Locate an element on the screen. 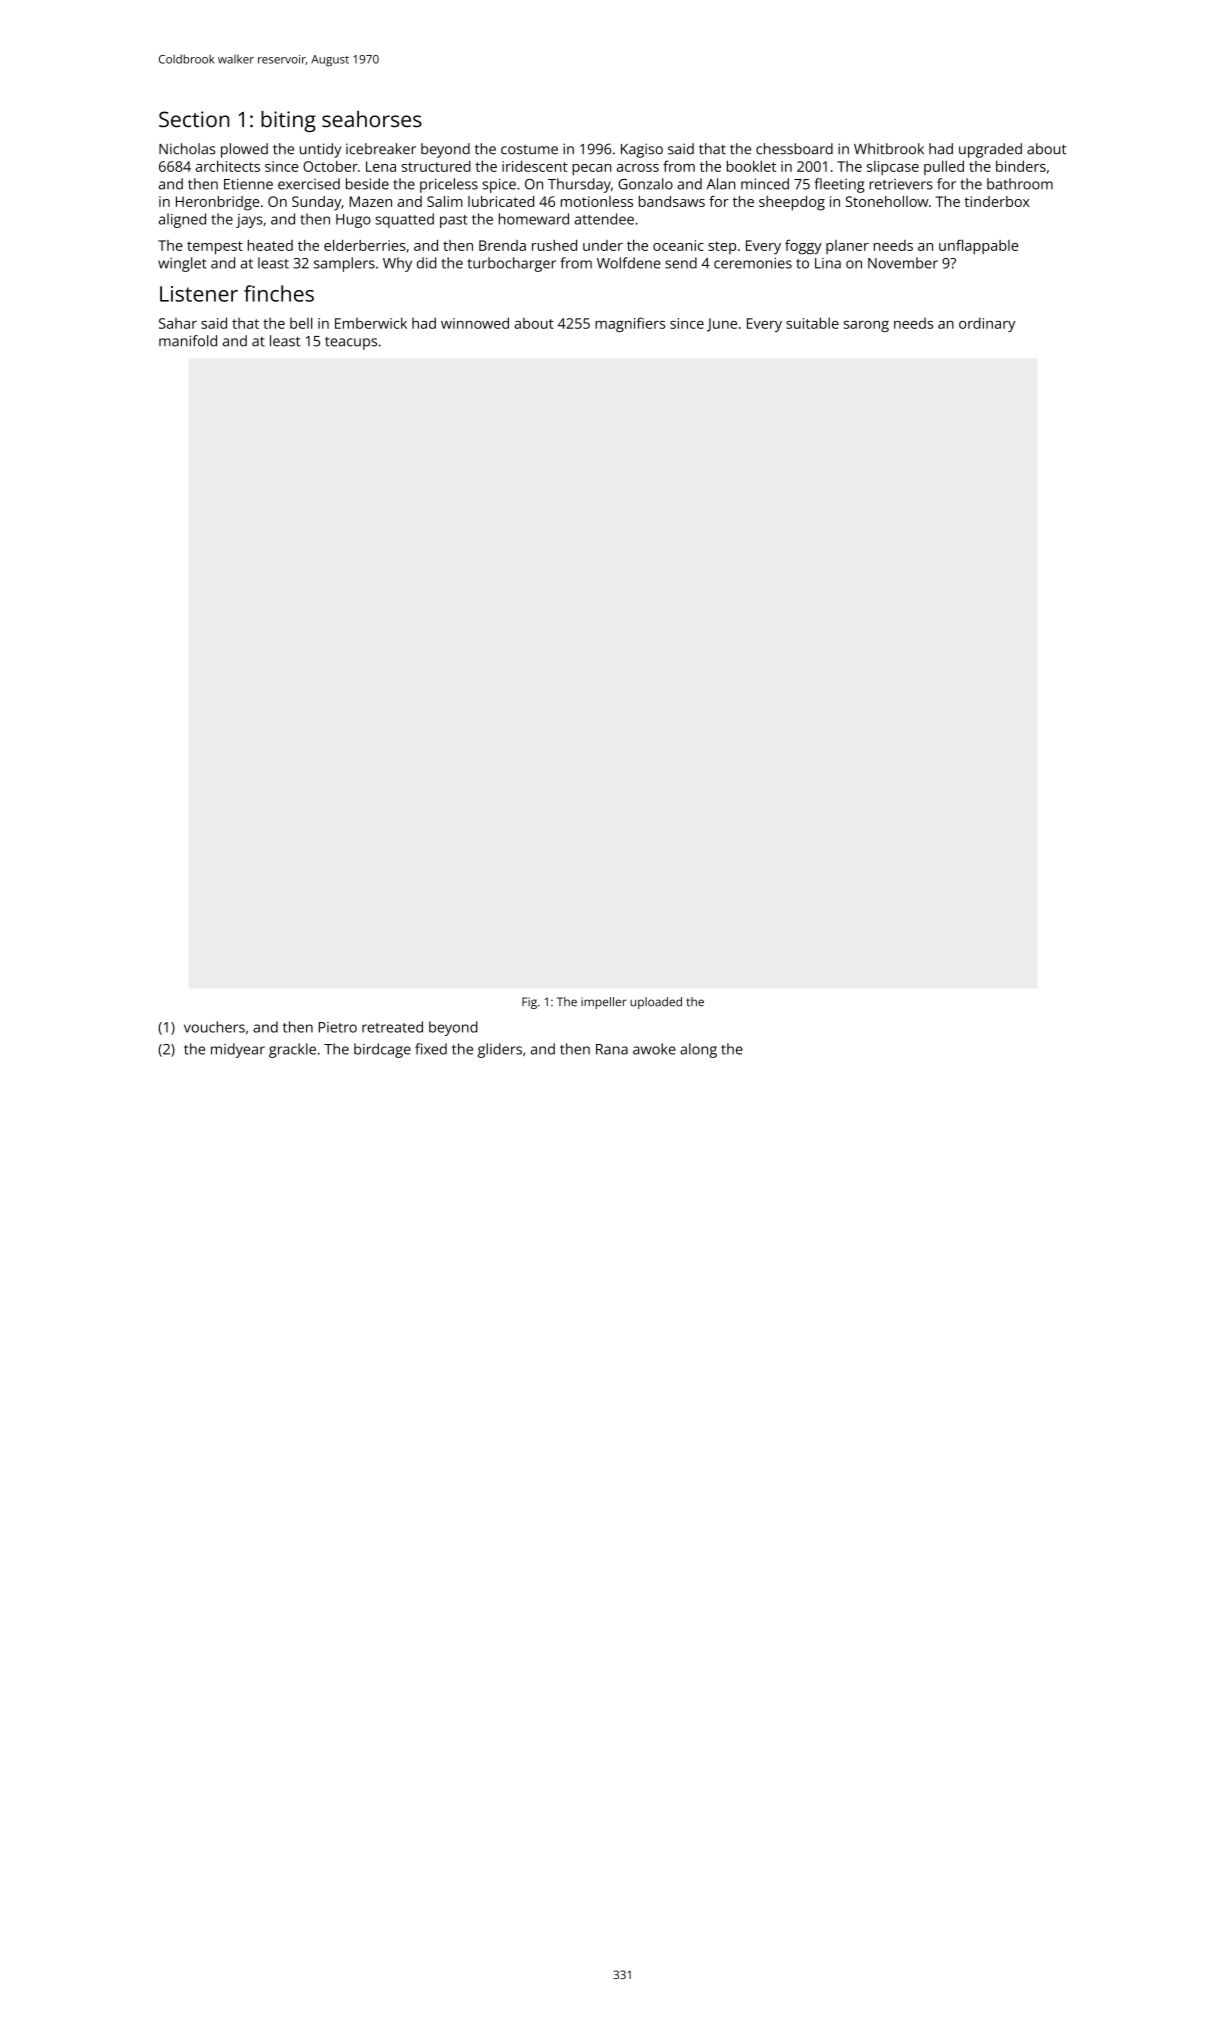 The width and height of the screenshot is (1226, 2019). ordinary is located at coordinates (987, 324).
